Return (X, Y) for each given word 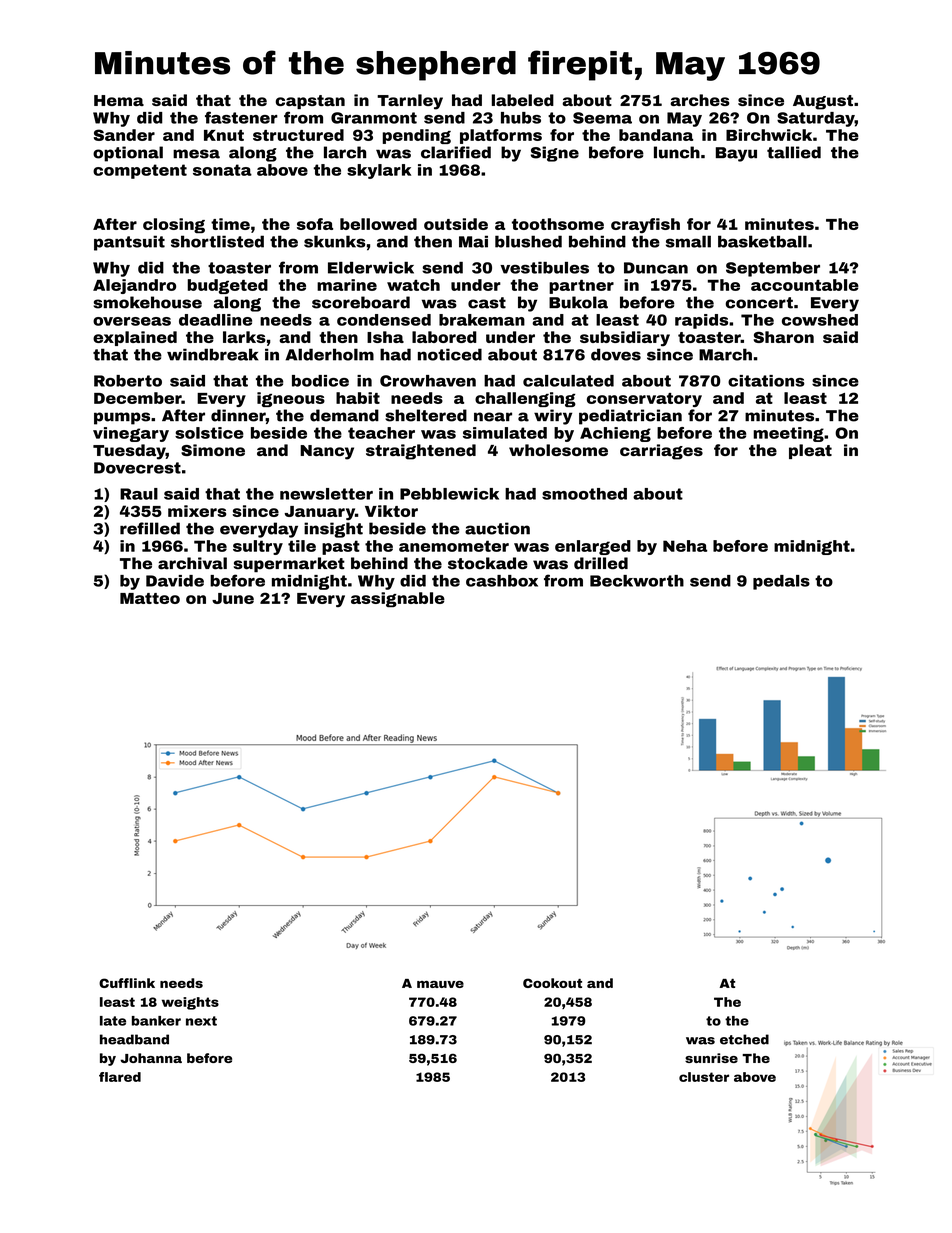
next (201, 1021)
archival (192, 563)
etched (744, 1039)
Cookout (552, 983)
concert (759, 303)
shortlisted (217, 241)
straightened (421, 452)
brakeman (482, 320)
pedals (781, 582)
